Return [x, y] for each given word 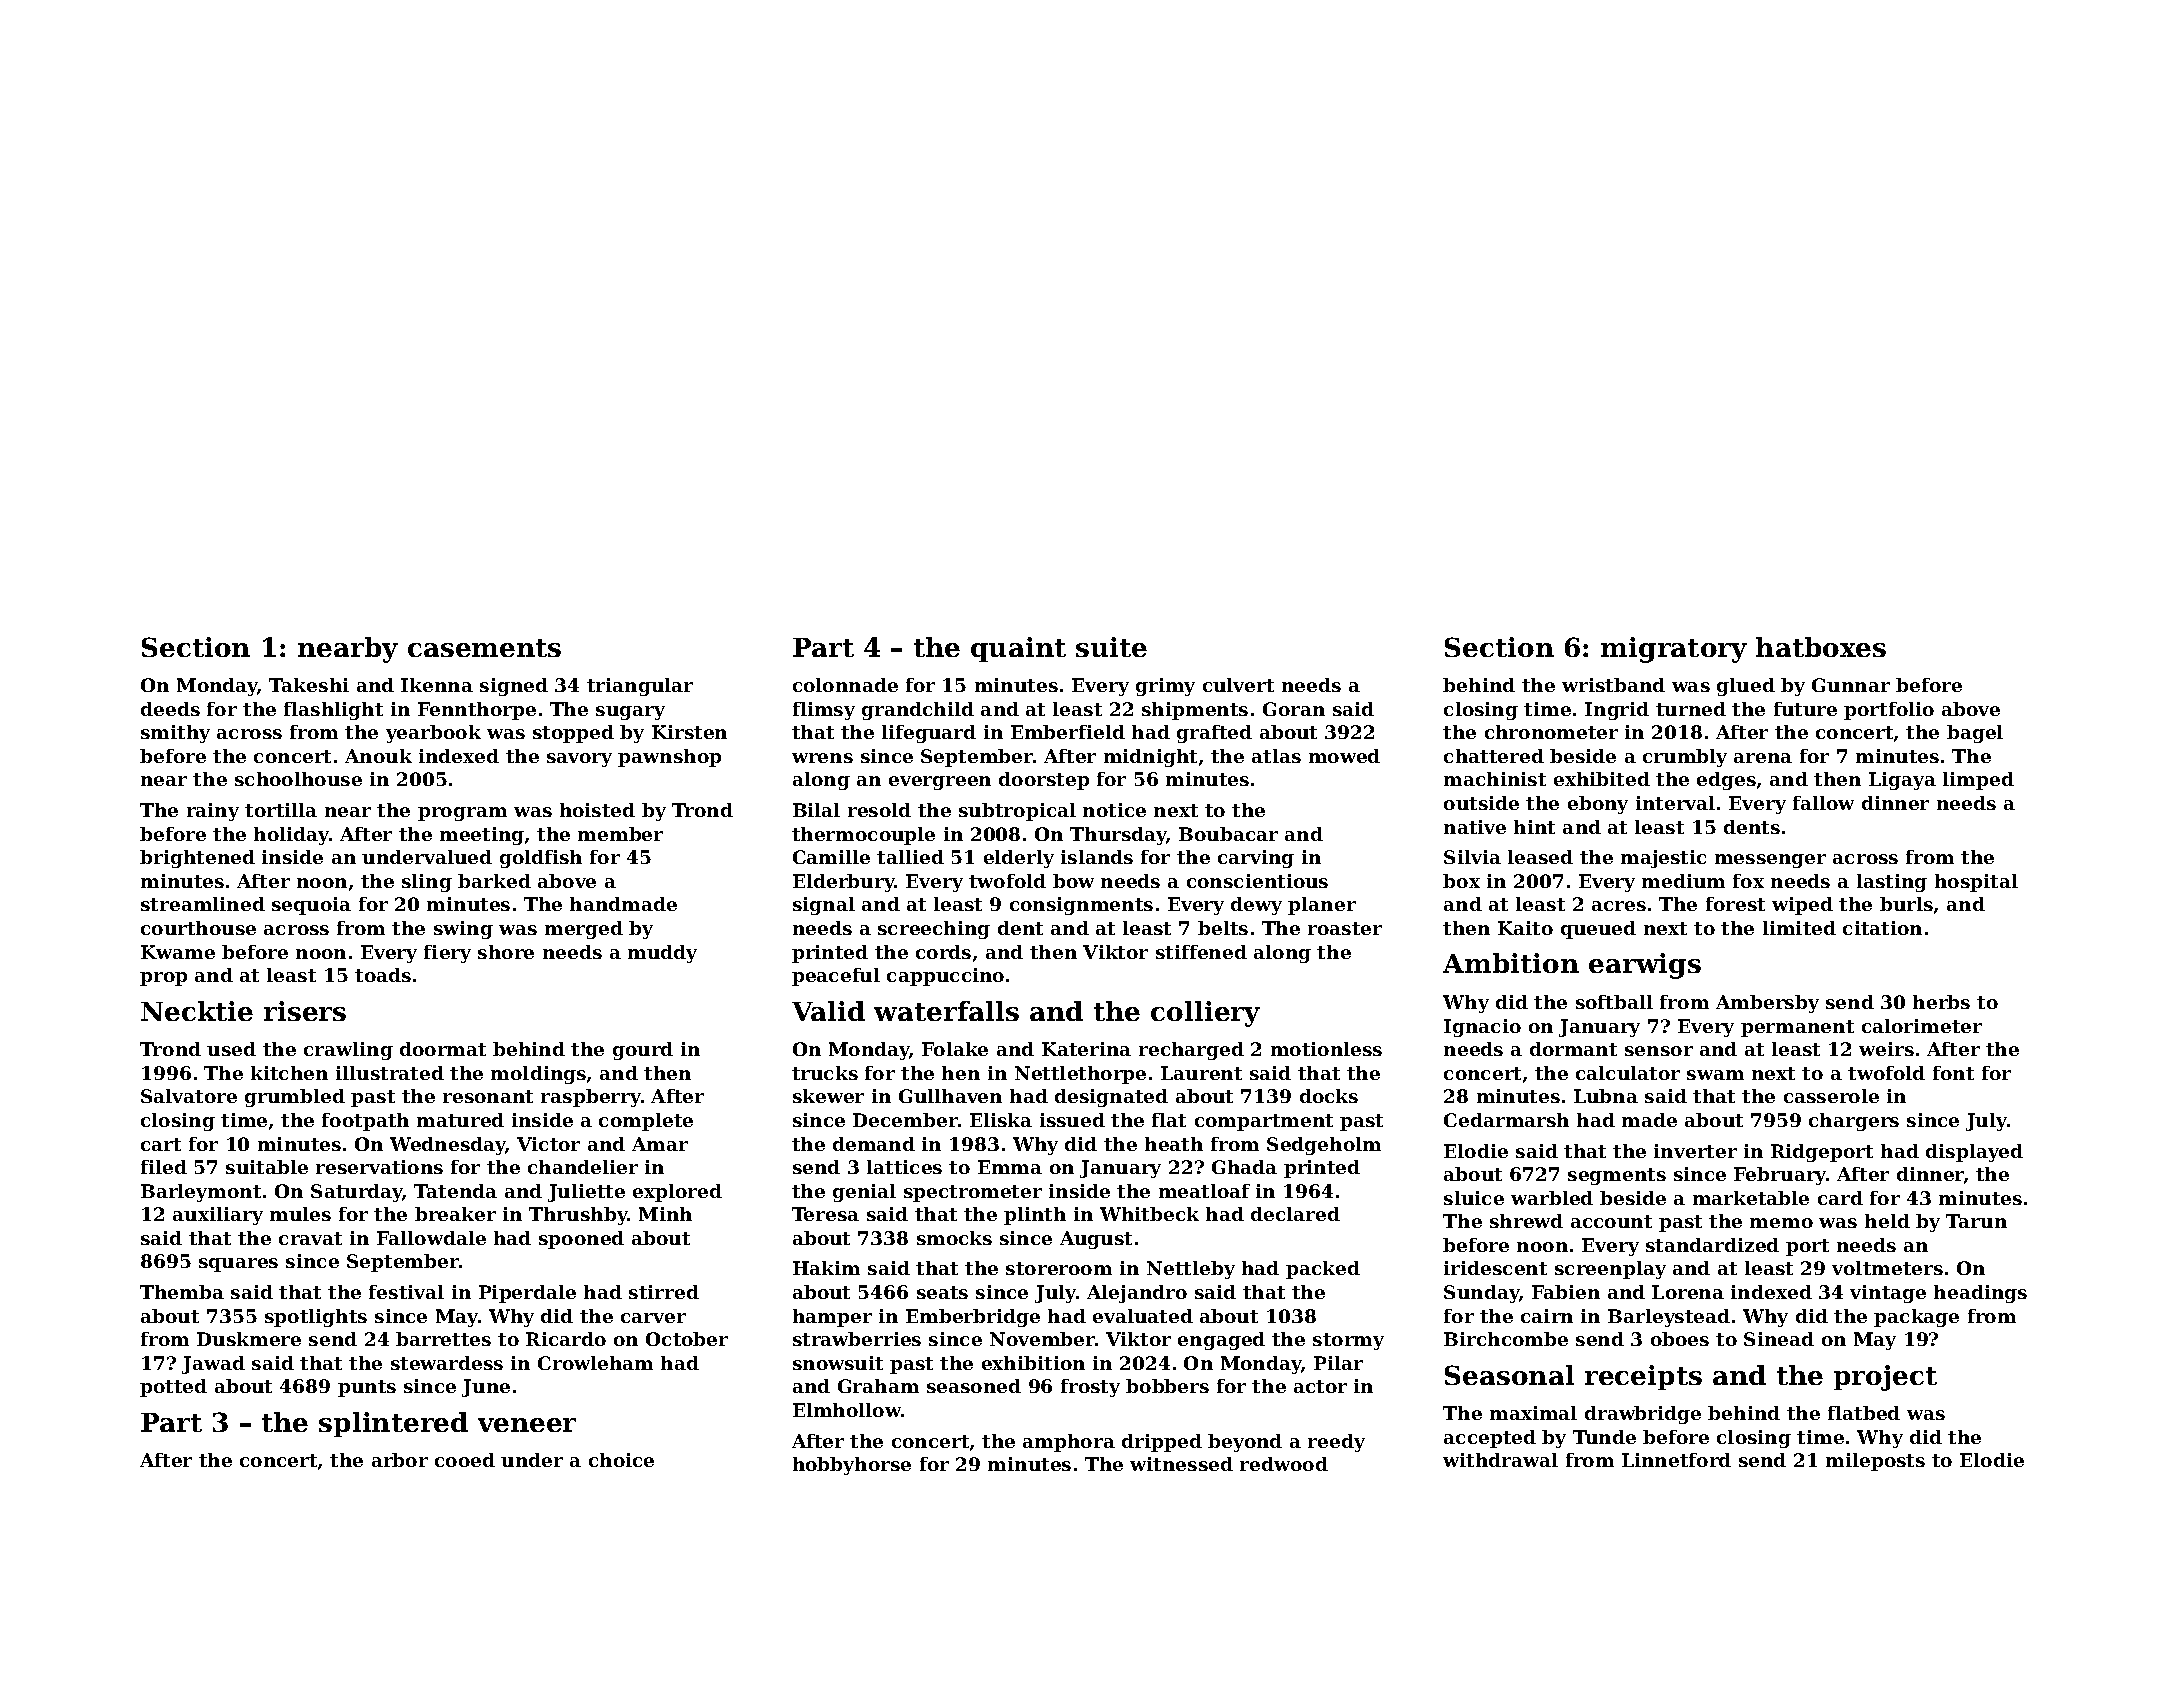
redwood [1284, 1464]
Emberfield [1068, 732]
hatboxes [1821, 647]
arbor [400, 1460]
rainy [213, 812]
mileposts [1875, 1462]
